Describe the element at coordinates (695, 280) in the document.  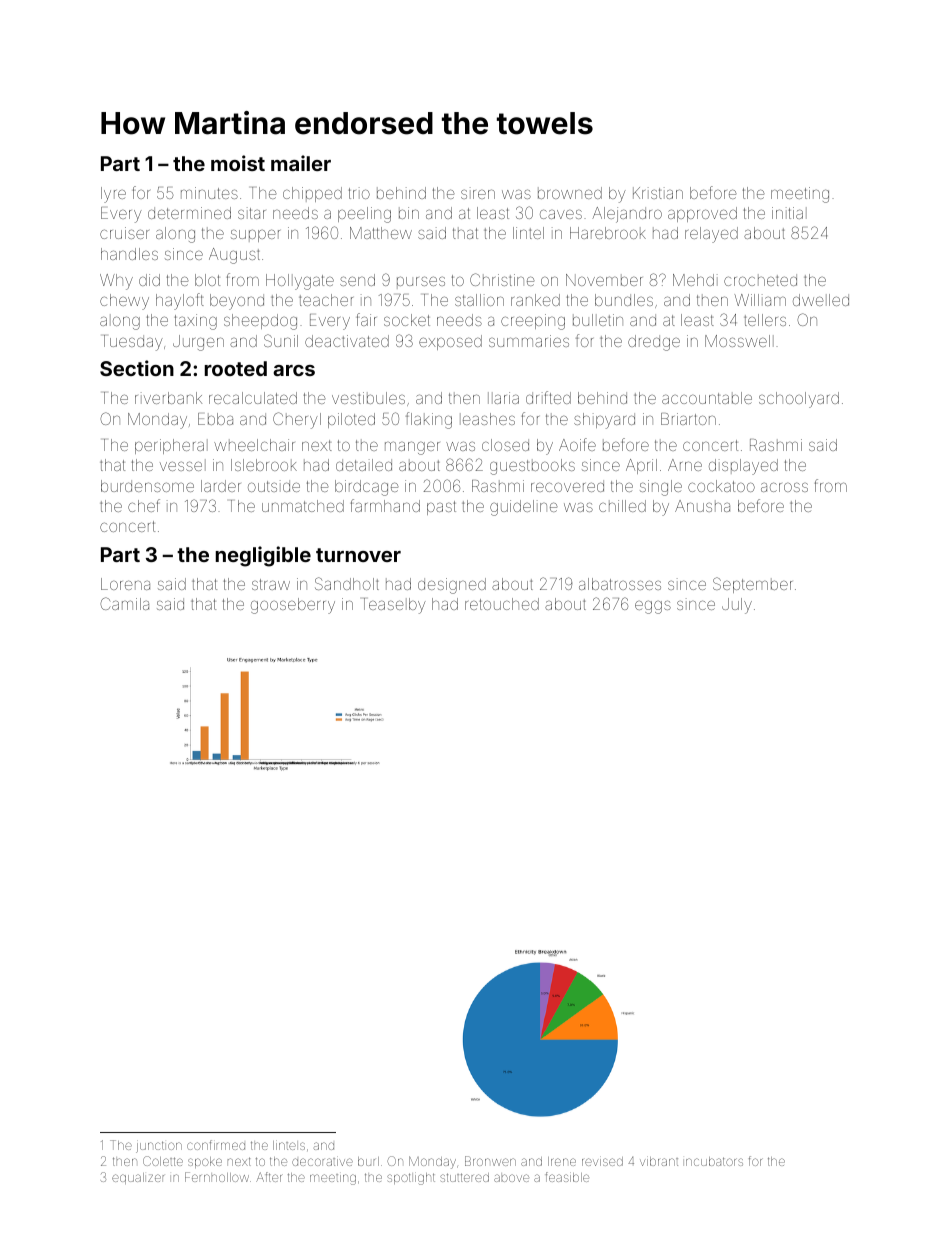
I see `Mehdi` at that location.
